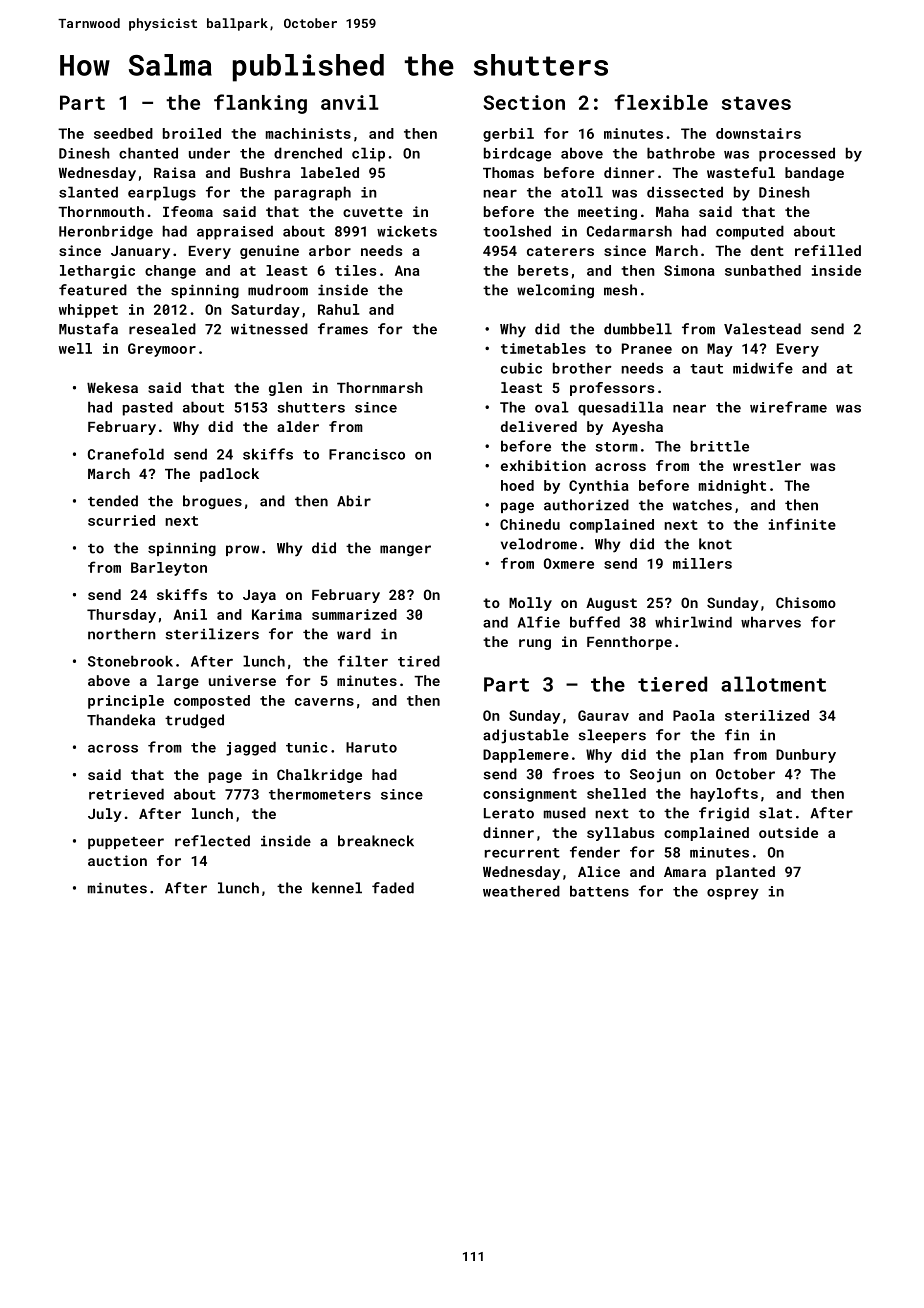 This image has height=1308, width=924. What do you see at coordinates (235, 232) in the image?
I see `appraised` at bounding box center [235, 232].
